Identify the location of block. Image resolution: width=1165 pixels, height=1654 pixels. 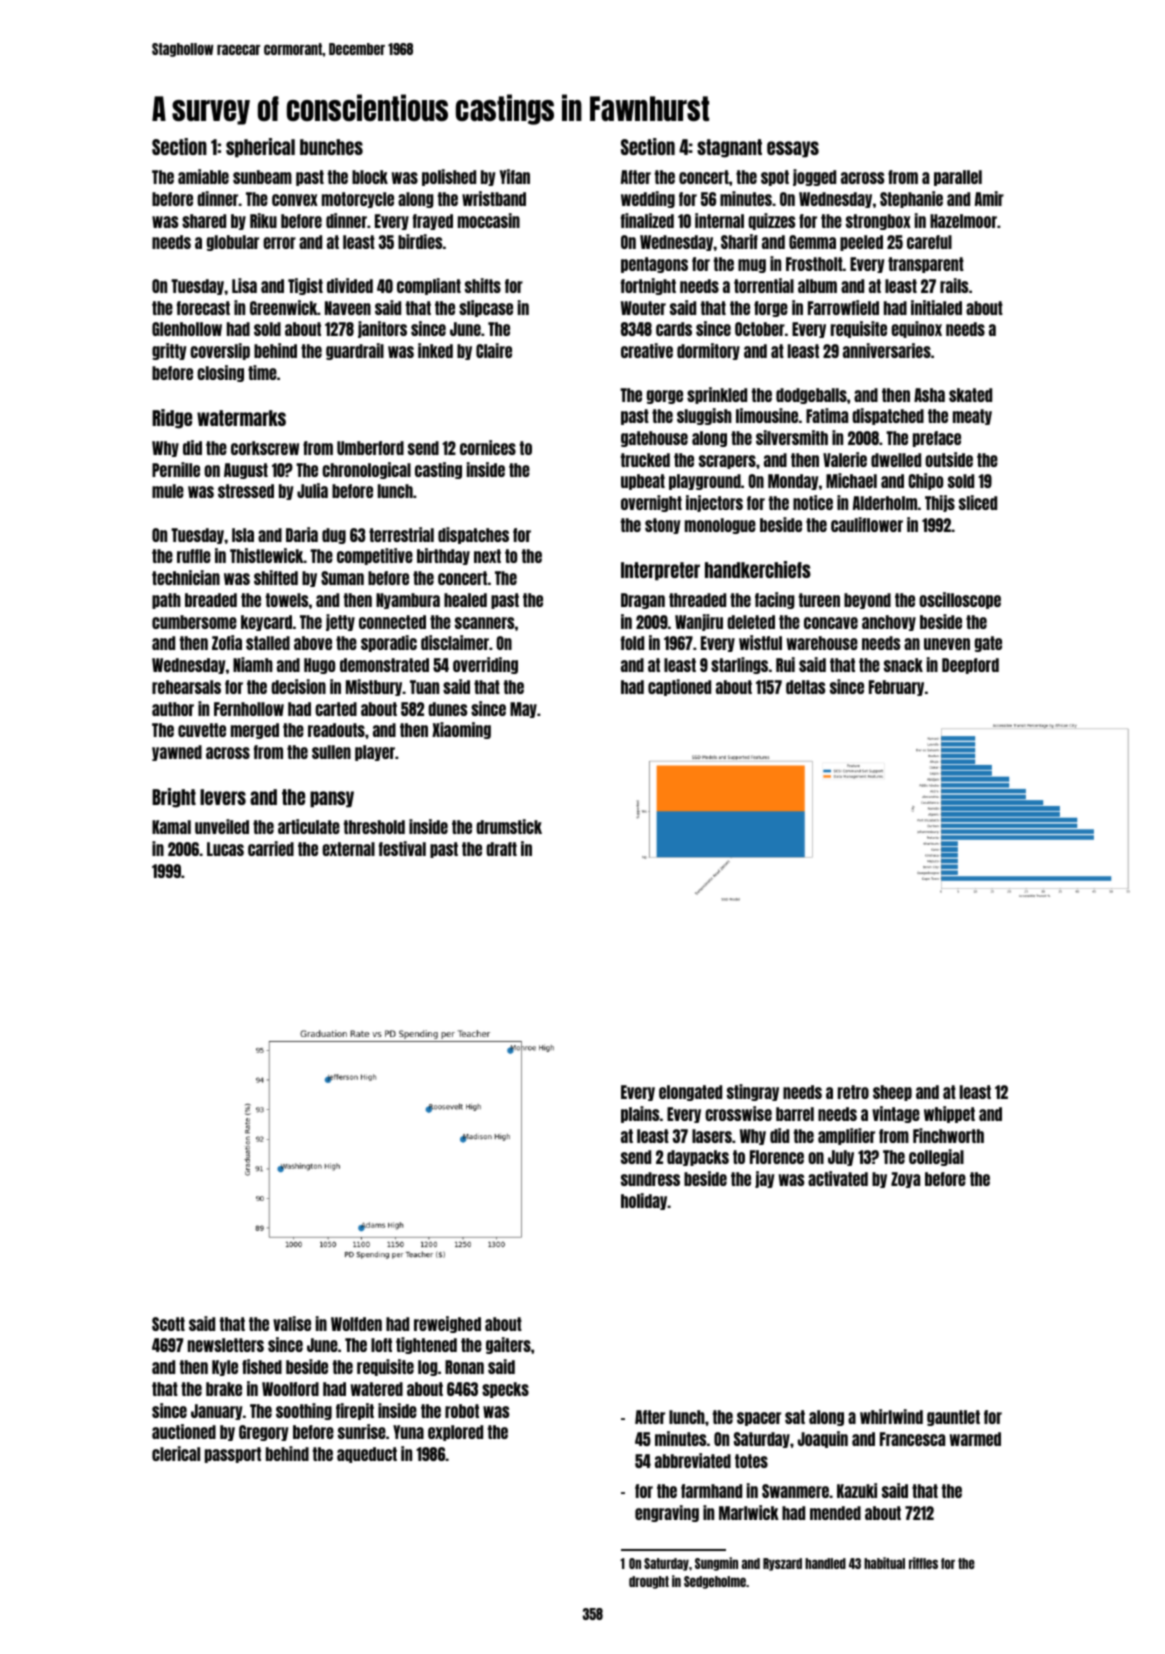
(370, 177).
